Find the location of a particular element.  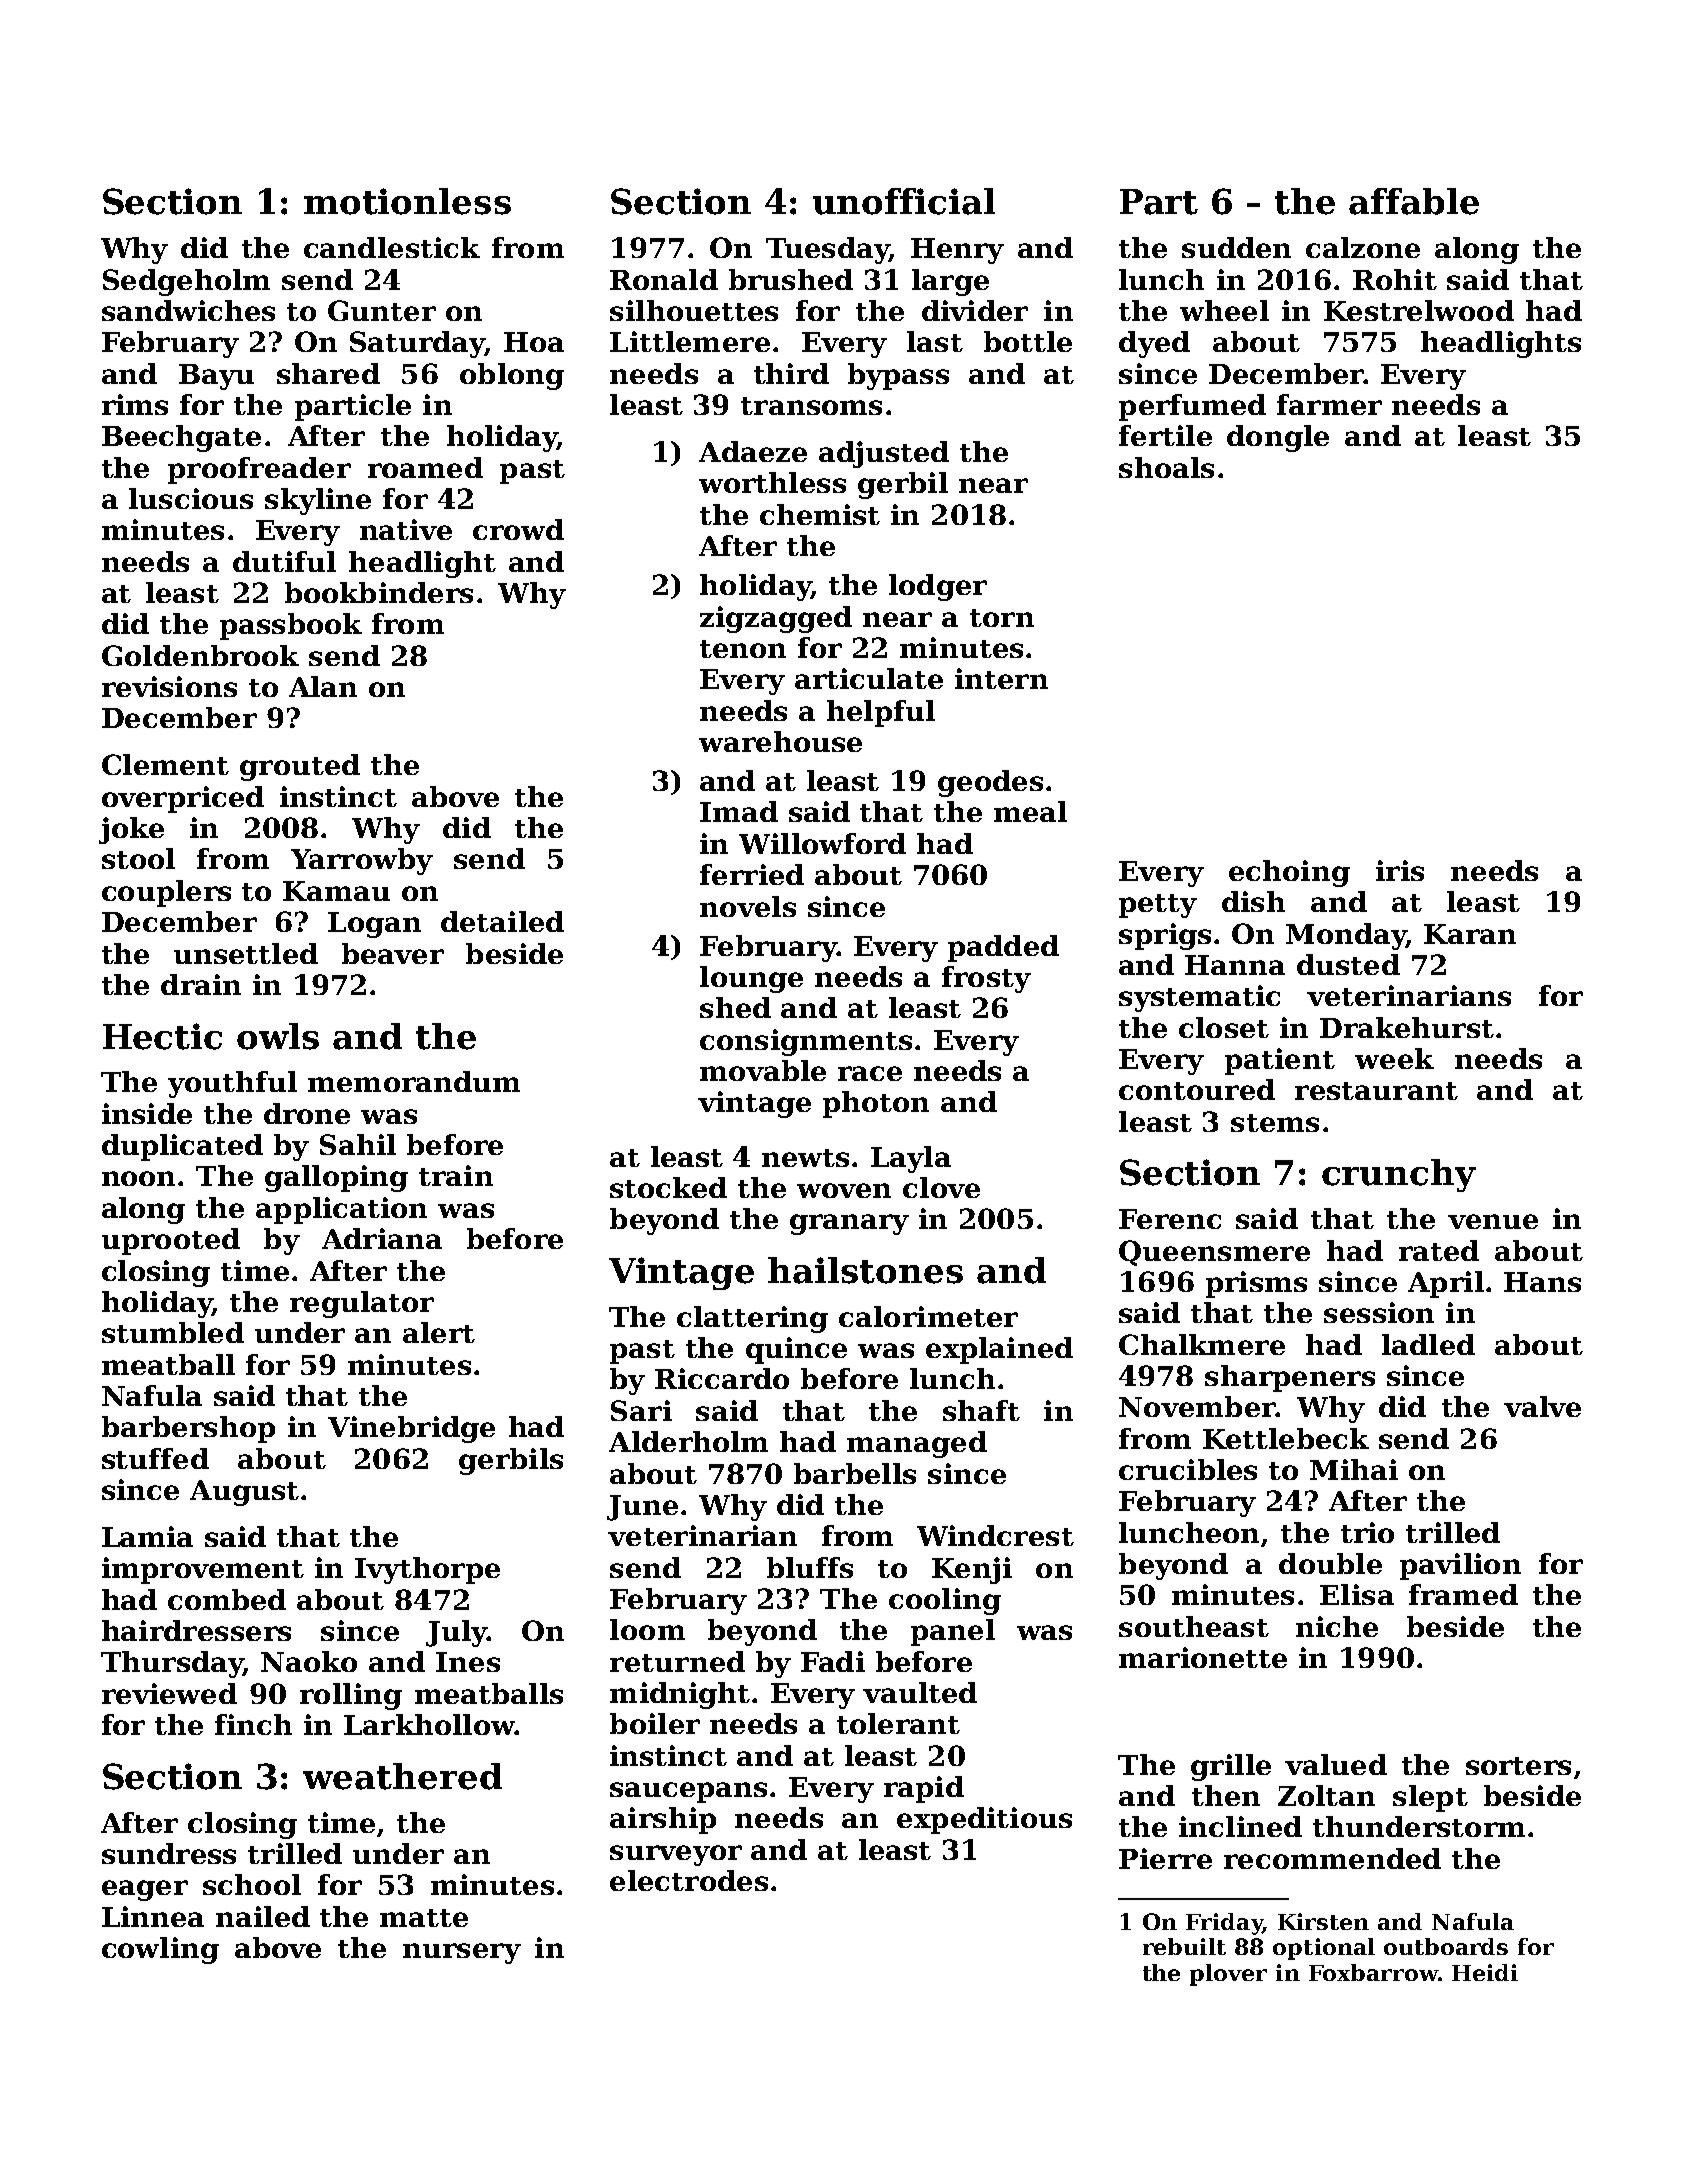

affable is located at coordinates (1414, 201).
